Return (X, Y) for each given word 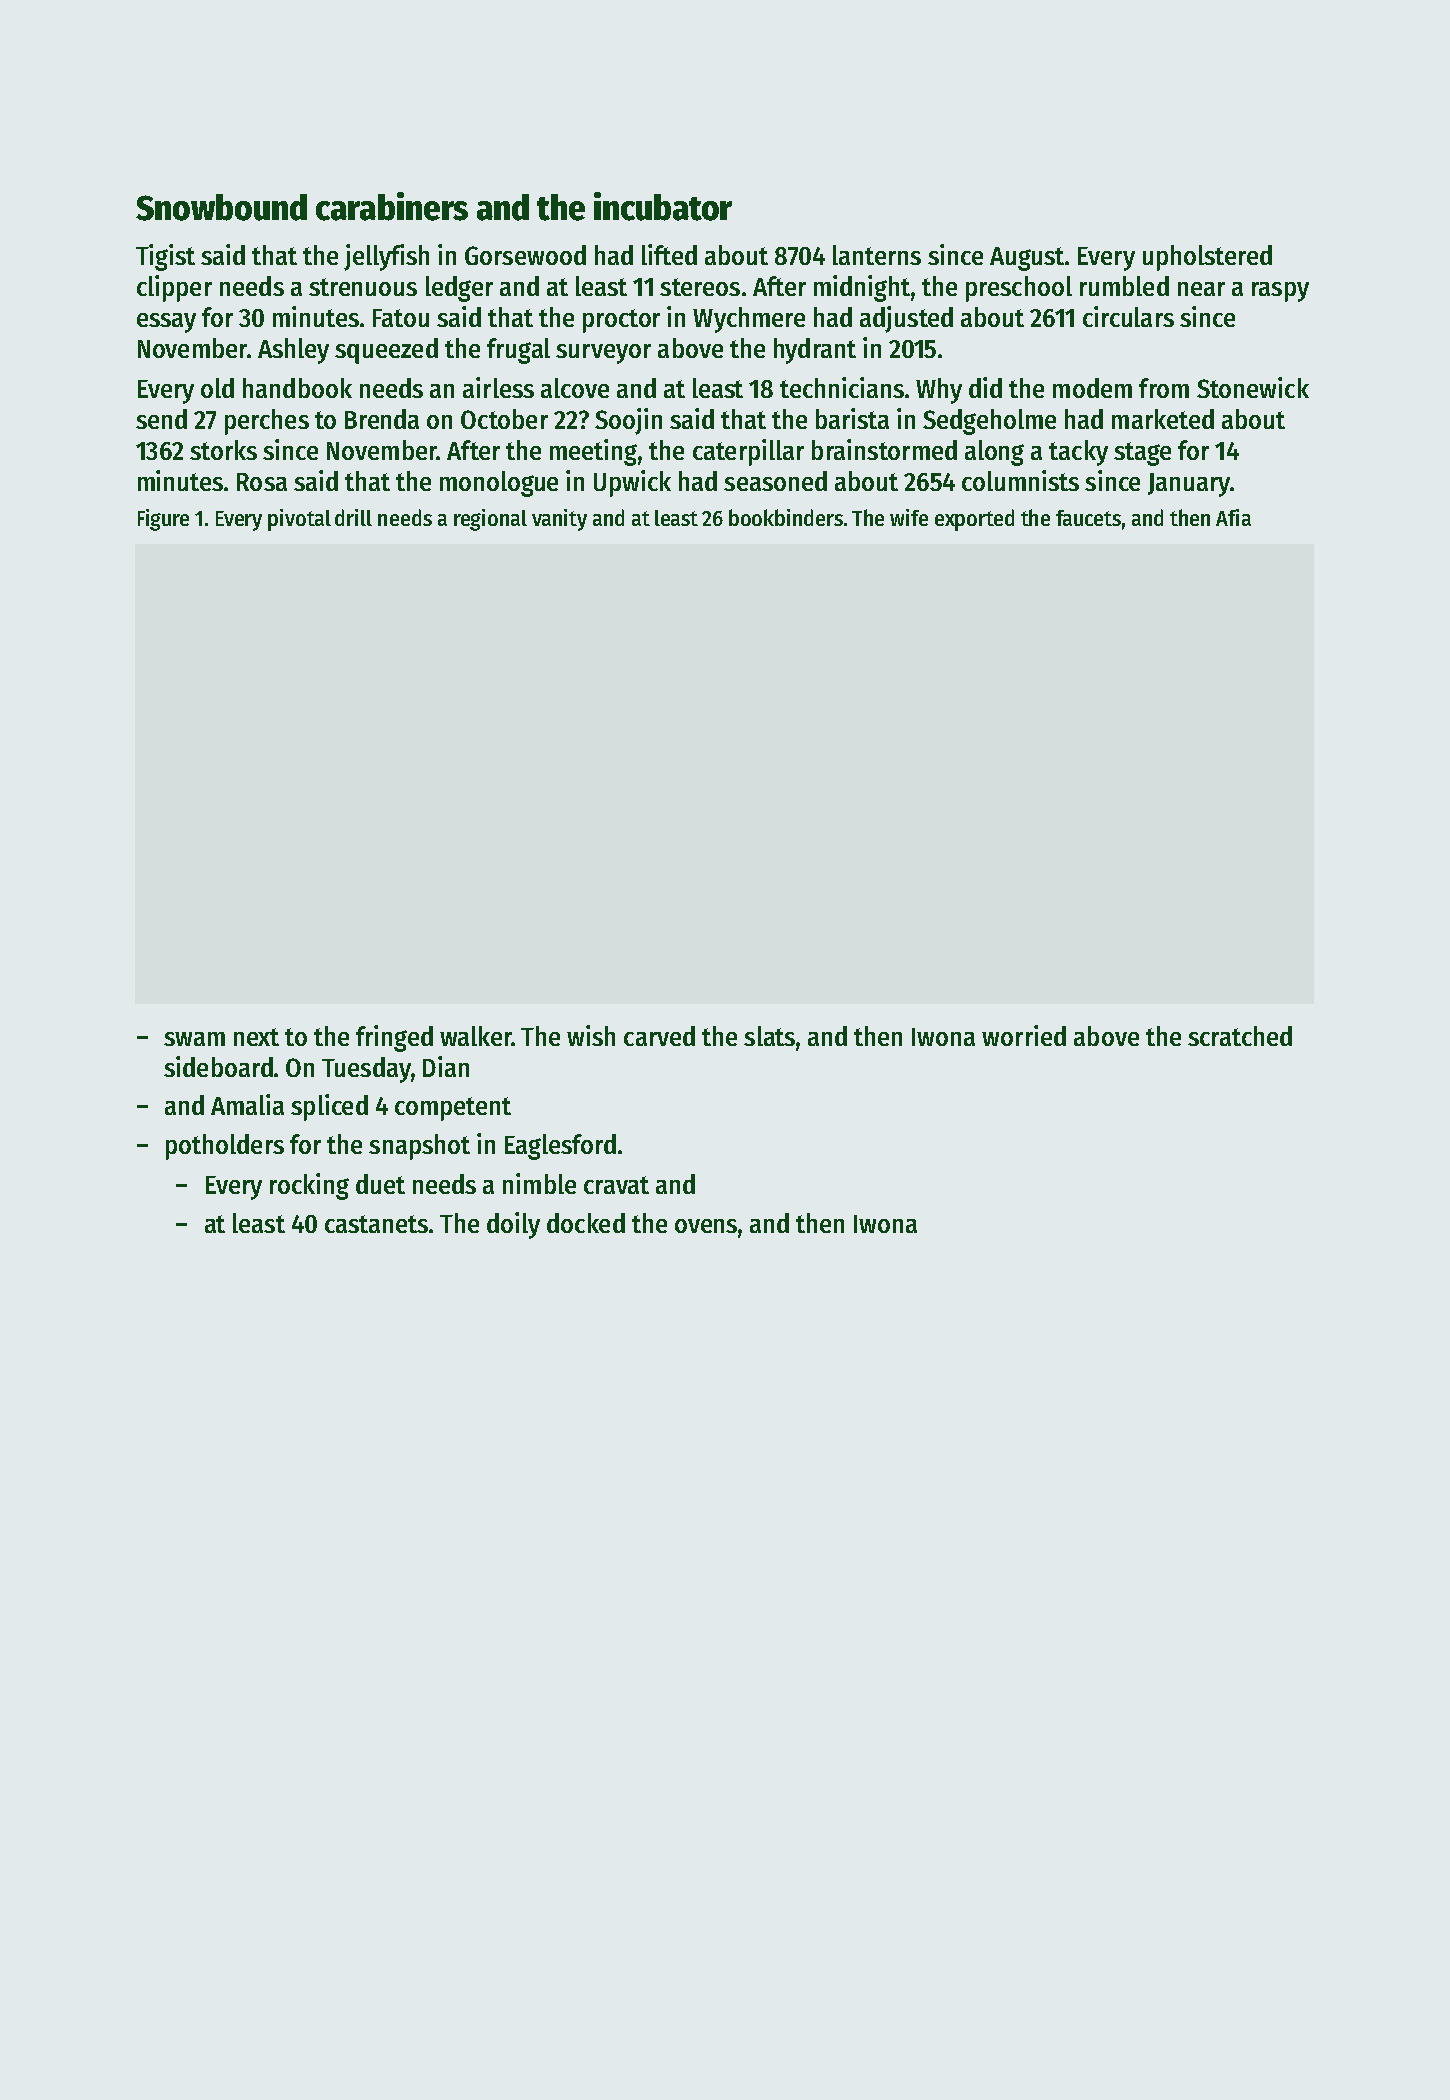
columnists (1020, 480)
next (256, 1037)
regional (490, 520)
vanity (559, 520)
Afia (1233, 517)
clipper (174, 288)
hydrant (815, 351)
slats (769, 1036)
